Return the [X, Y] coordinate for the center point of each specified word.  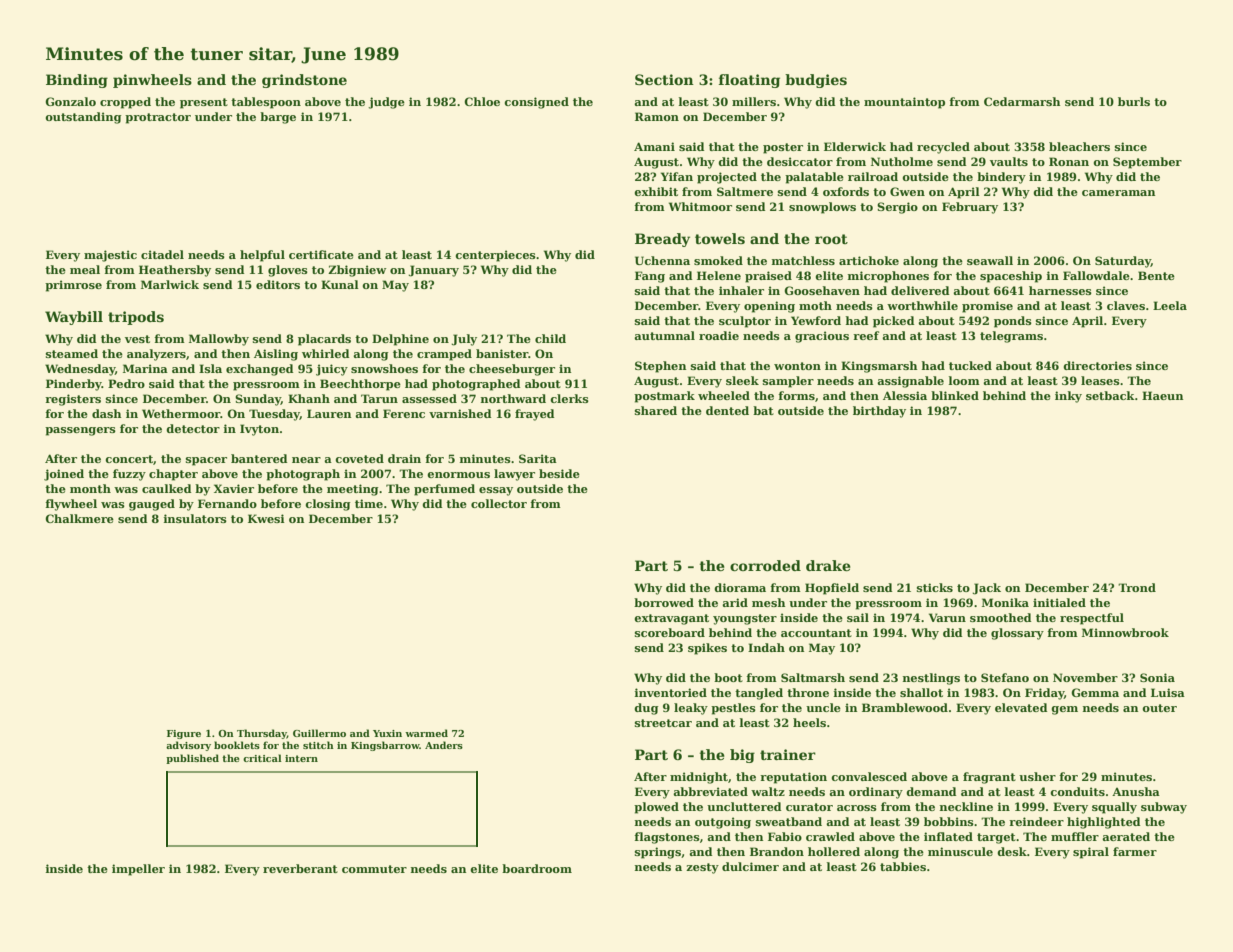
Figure [184, 734]
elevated [1021, 707]
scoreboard [670, 632]
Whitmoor [700, 206]
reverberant [300, 868]
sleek [742, 380]
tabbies [903, 866]
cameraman [1118, 193]
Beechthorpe [360, 385]
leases [1100, 380]
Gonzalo [70, 101]
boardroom [537, 868]
